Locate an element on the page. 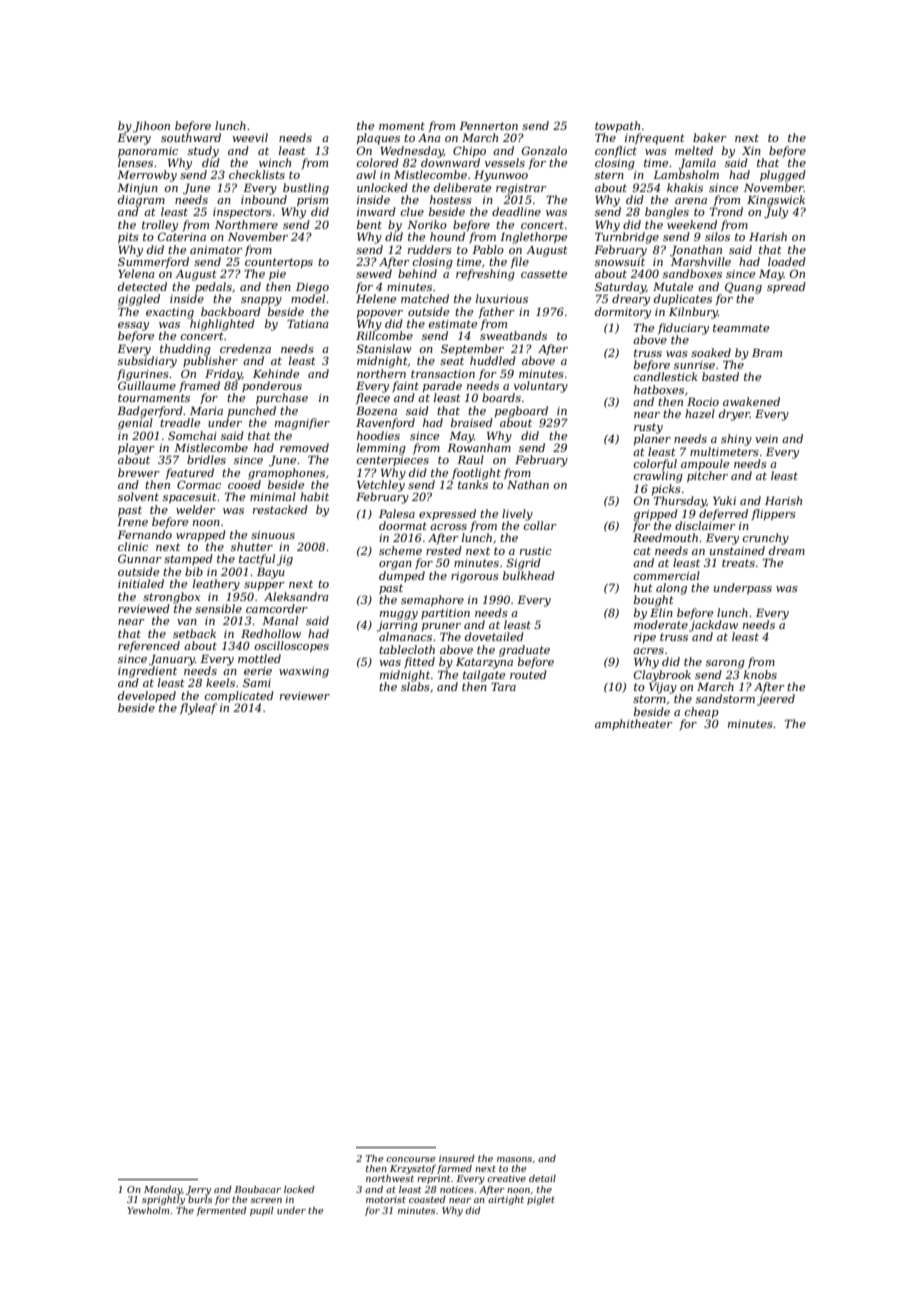 The width and height of the page is (924, 1308). waxwing is located at coordinates (304, 672).
